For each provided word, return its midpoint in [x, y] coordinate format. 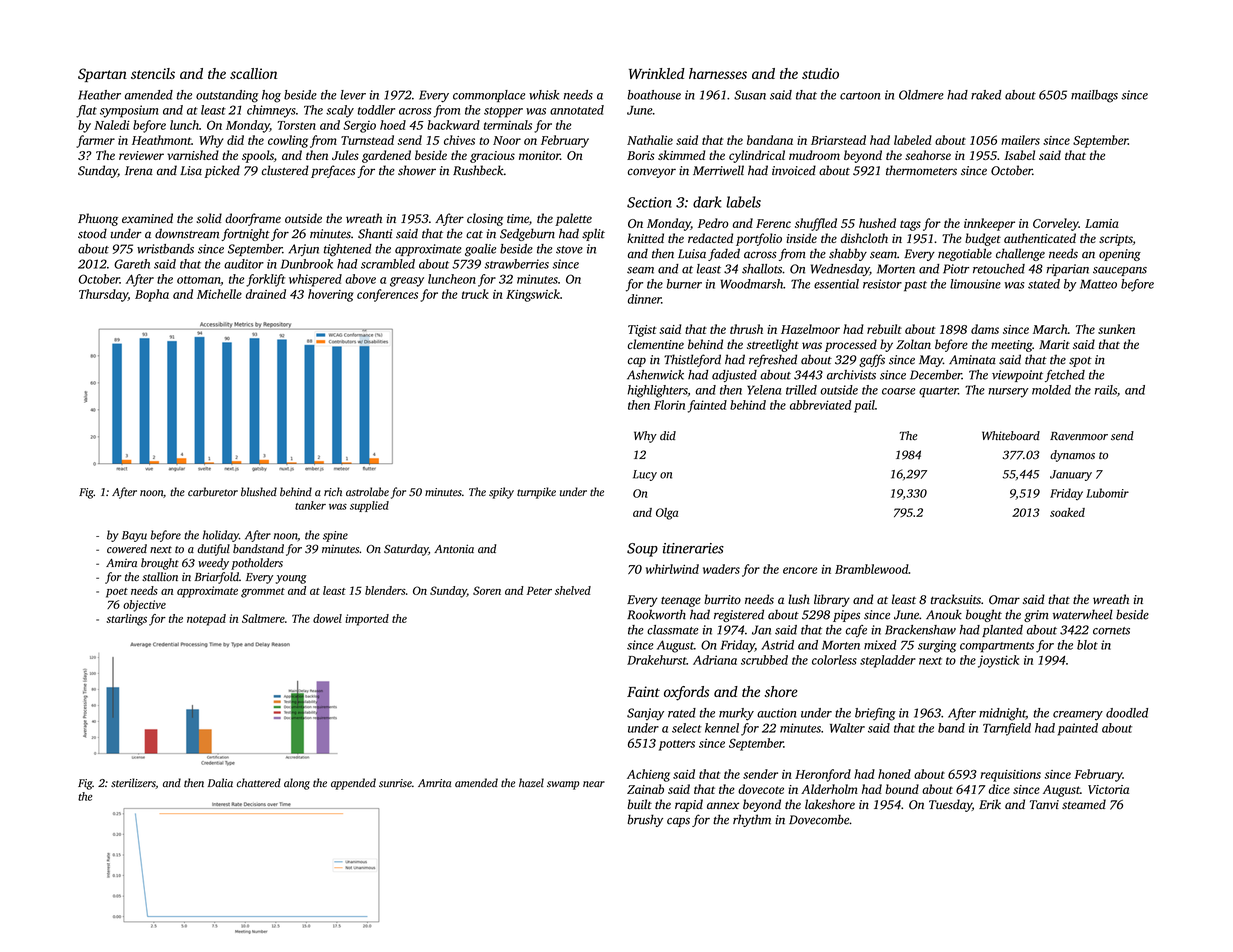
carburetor [213, 491]
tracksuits [956, 599]
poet [117, 593]
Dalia [220, 782]
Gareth [132, 264]
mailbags [1094, 96]
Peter [539, 590]
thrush [746, 329]
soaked [1067, 512]
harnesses [718, 73]
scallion [253, 73]
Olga [667, 514]
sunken [1116, 329]
